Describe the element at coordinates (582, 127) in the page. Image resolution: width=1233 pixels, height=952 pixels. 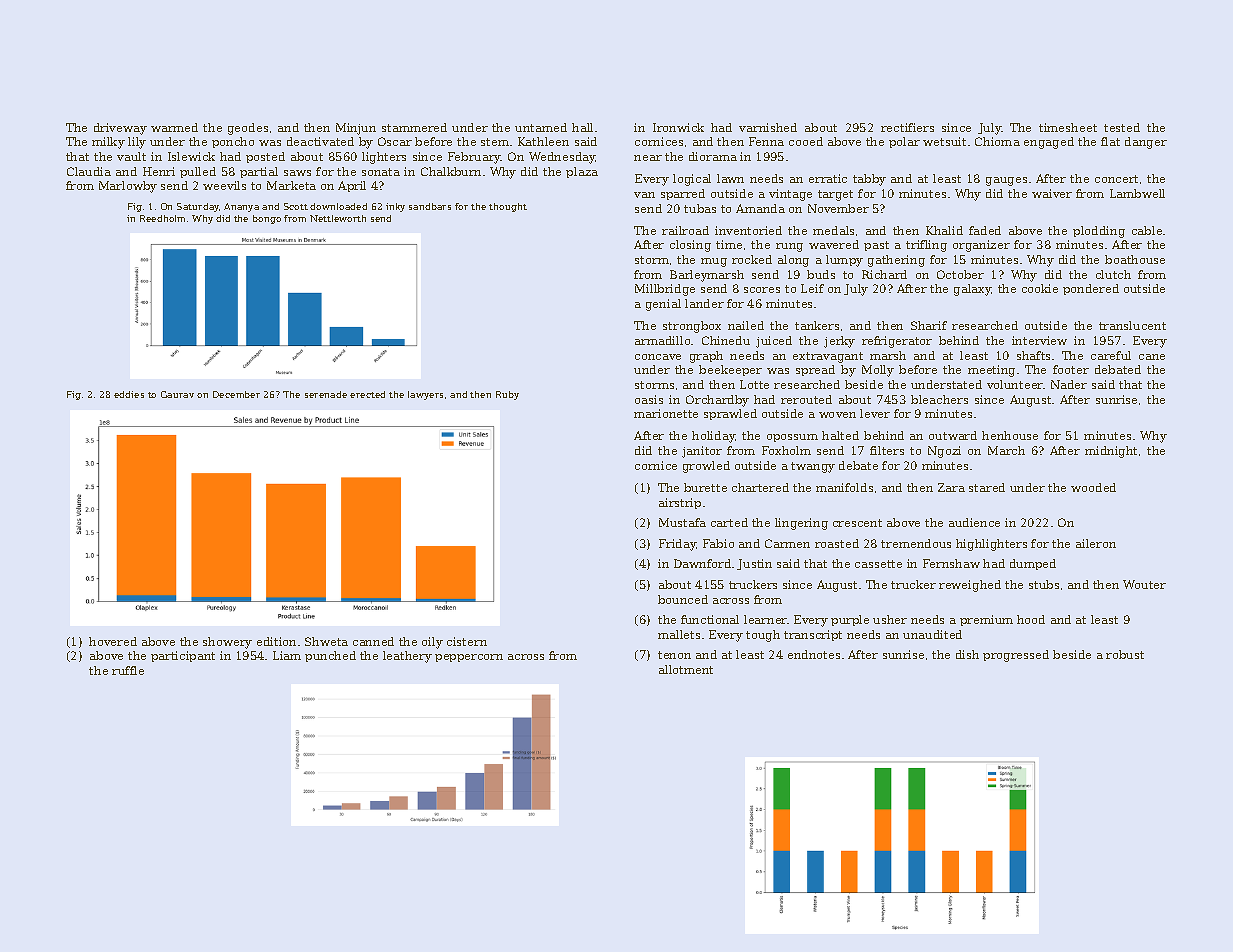
I see `hall` at that location.
